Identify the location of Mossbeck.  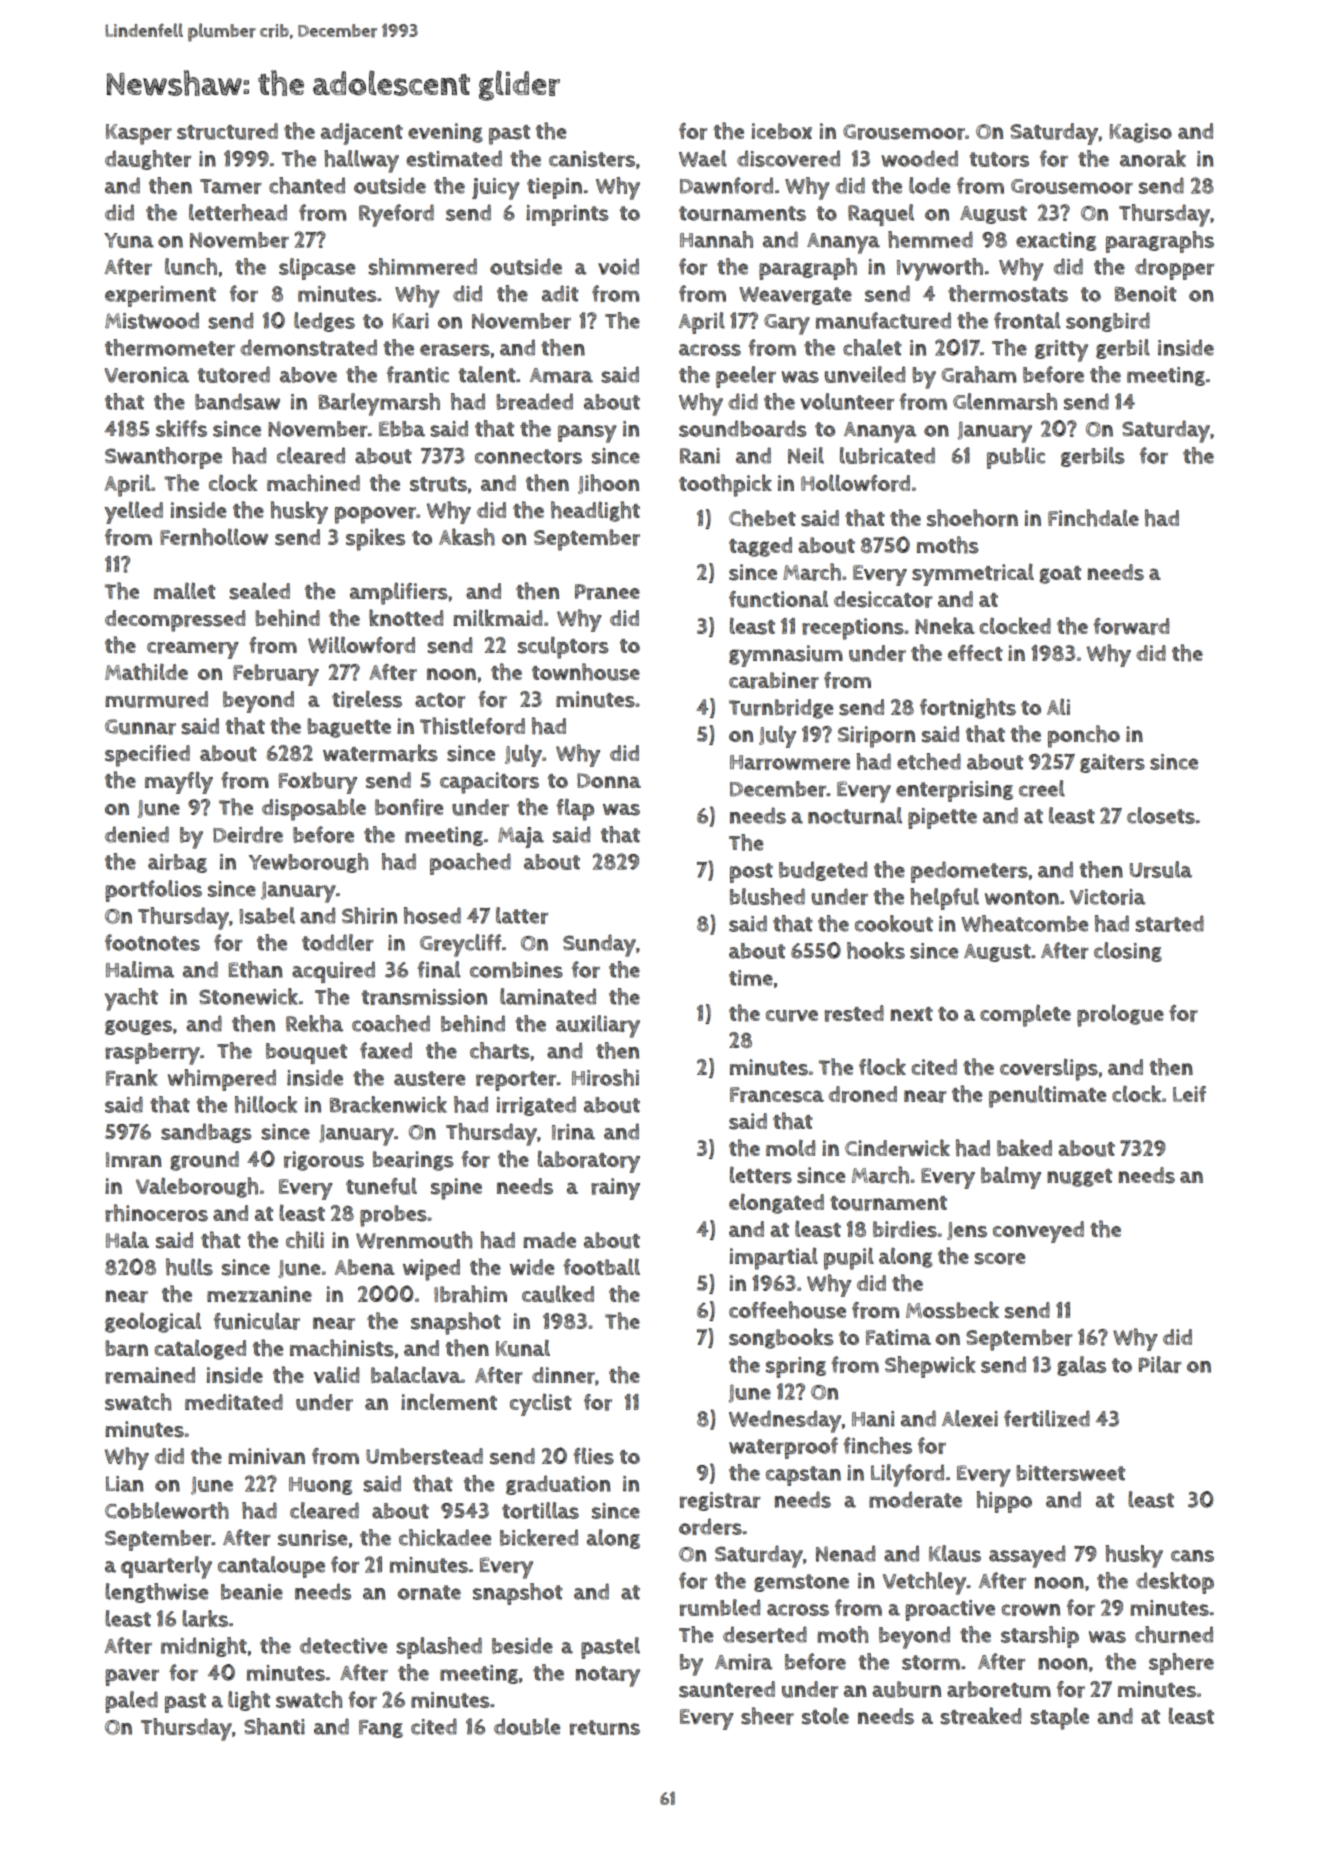
(952, 1310).
